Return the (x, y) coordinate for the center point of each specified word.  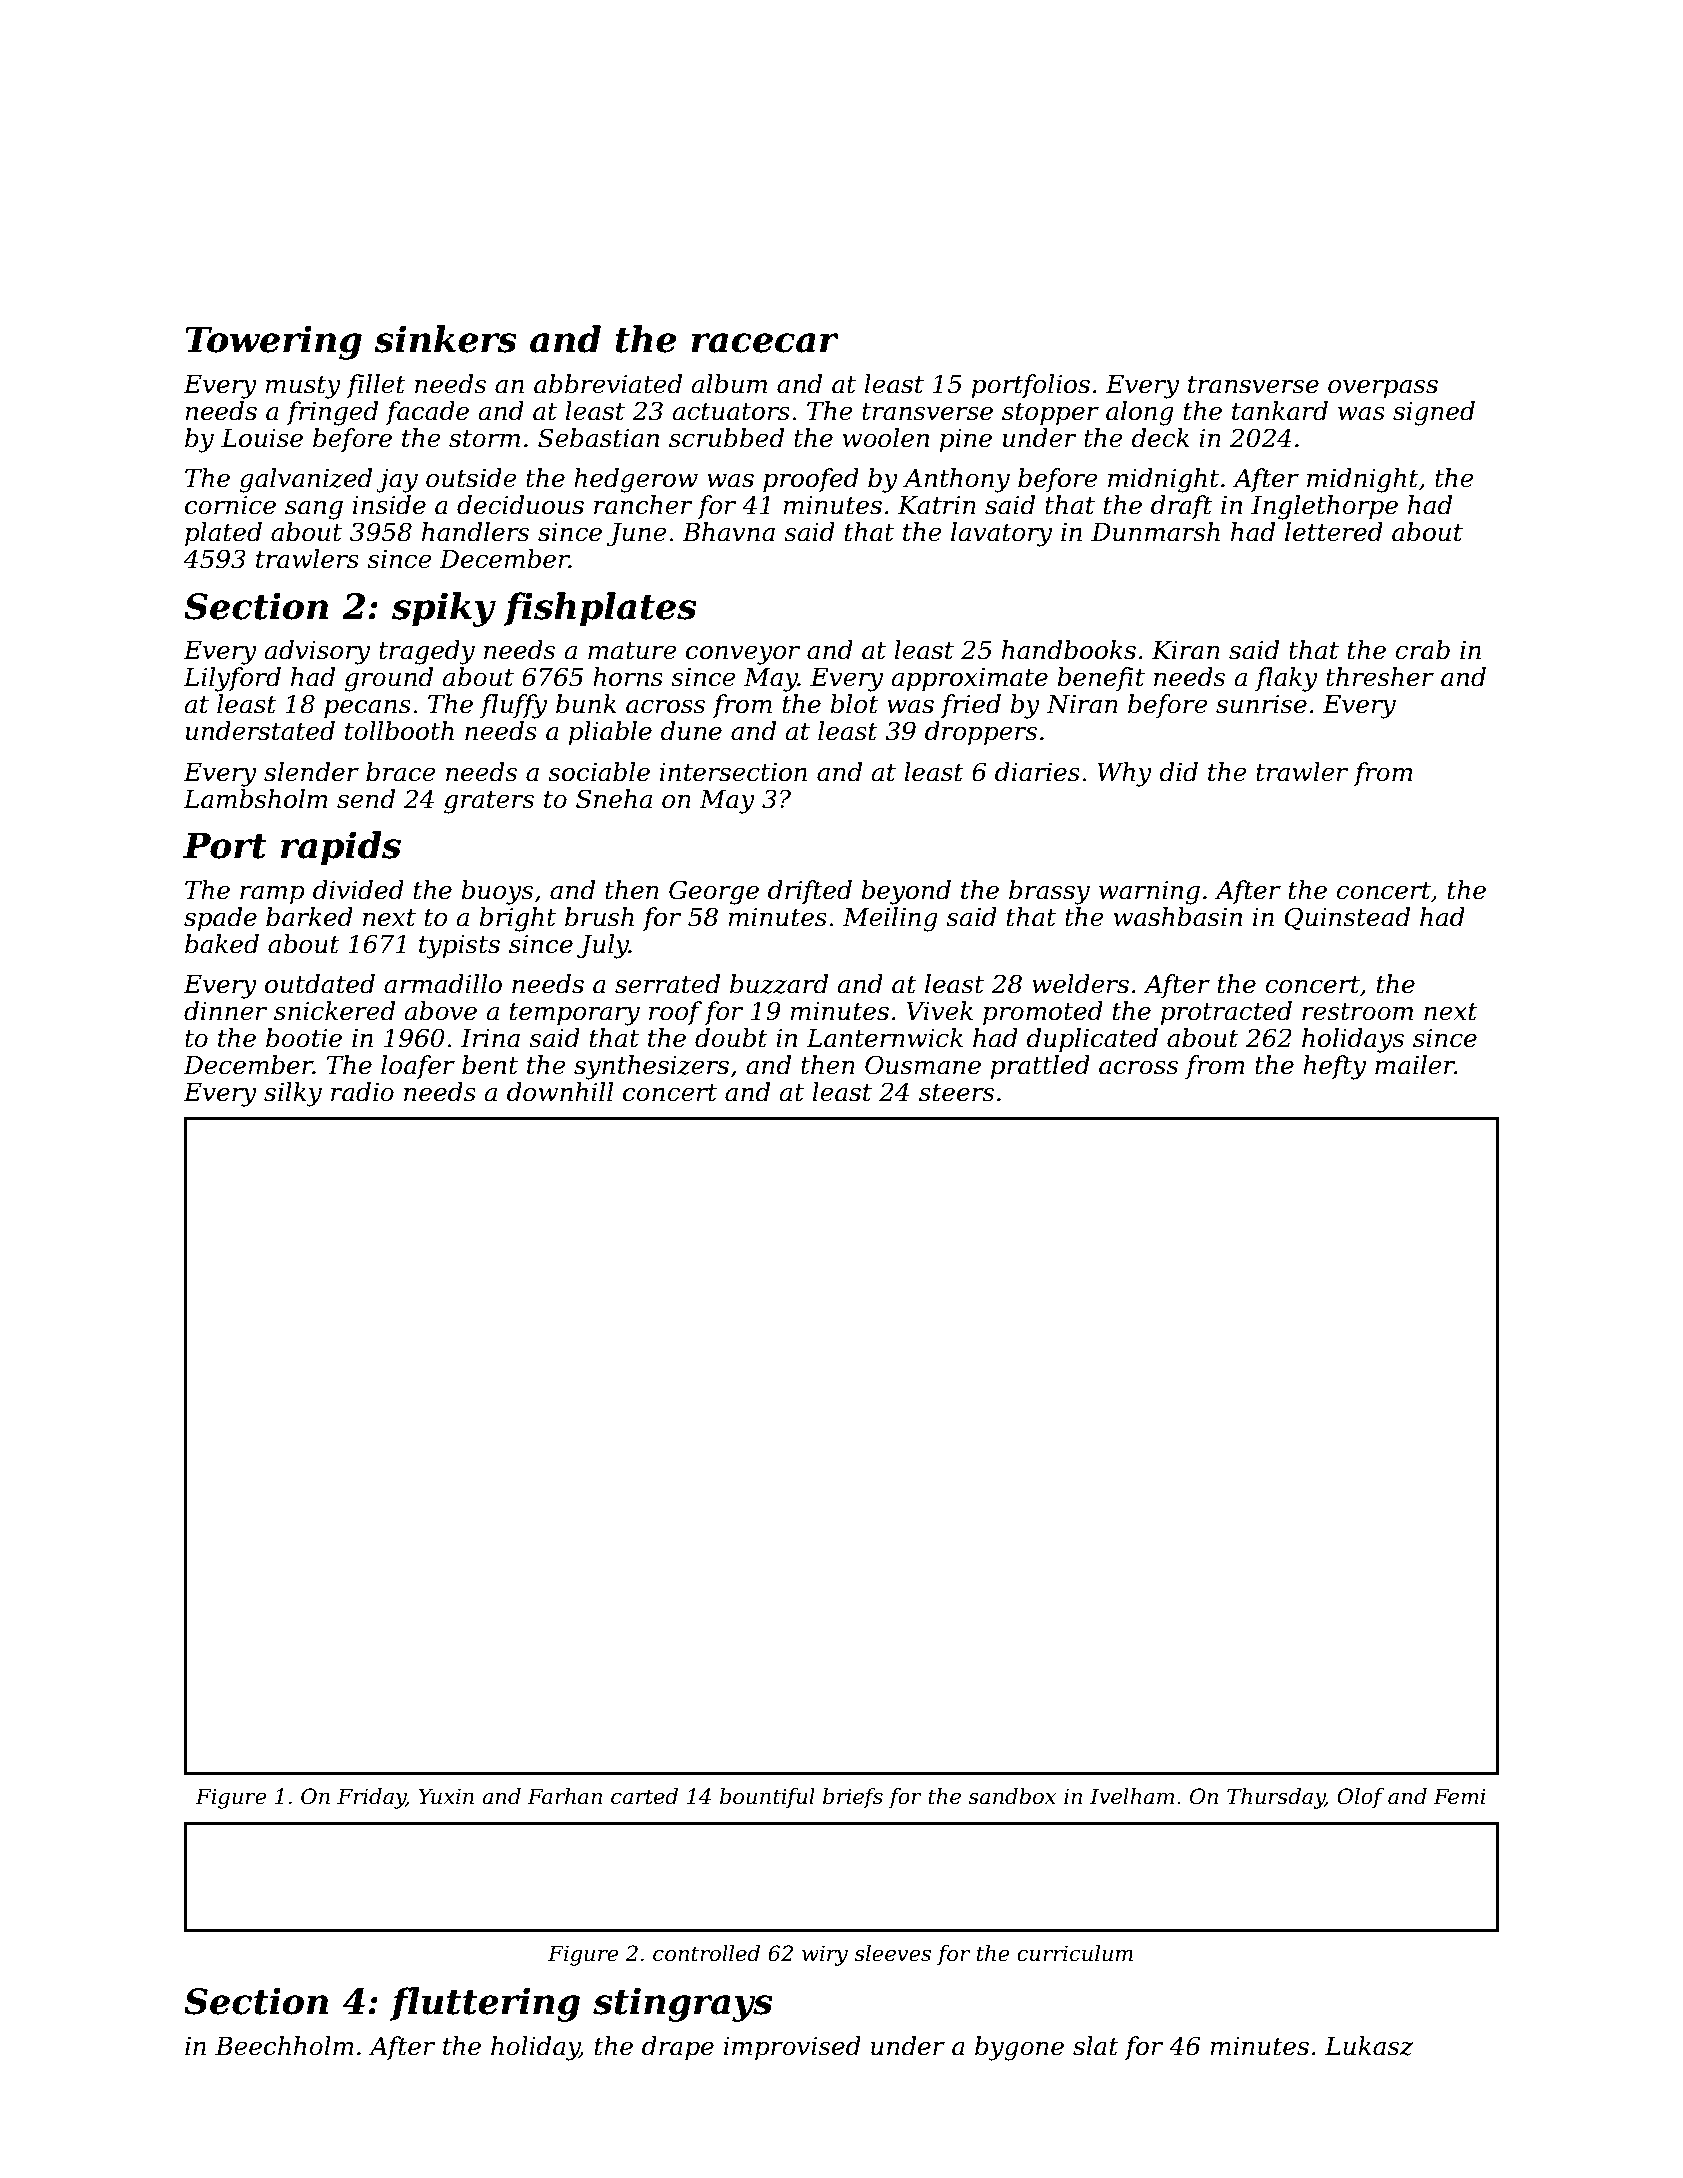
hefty (1334, 1067)
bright (517, 919)
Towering (273, 342)
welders (1080, 984)
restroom (1357, 1012)
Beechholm (284, 2046)
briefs (853, 1798)
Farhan (564, 1796)
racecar (765, 343)
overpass (1383, 389)
